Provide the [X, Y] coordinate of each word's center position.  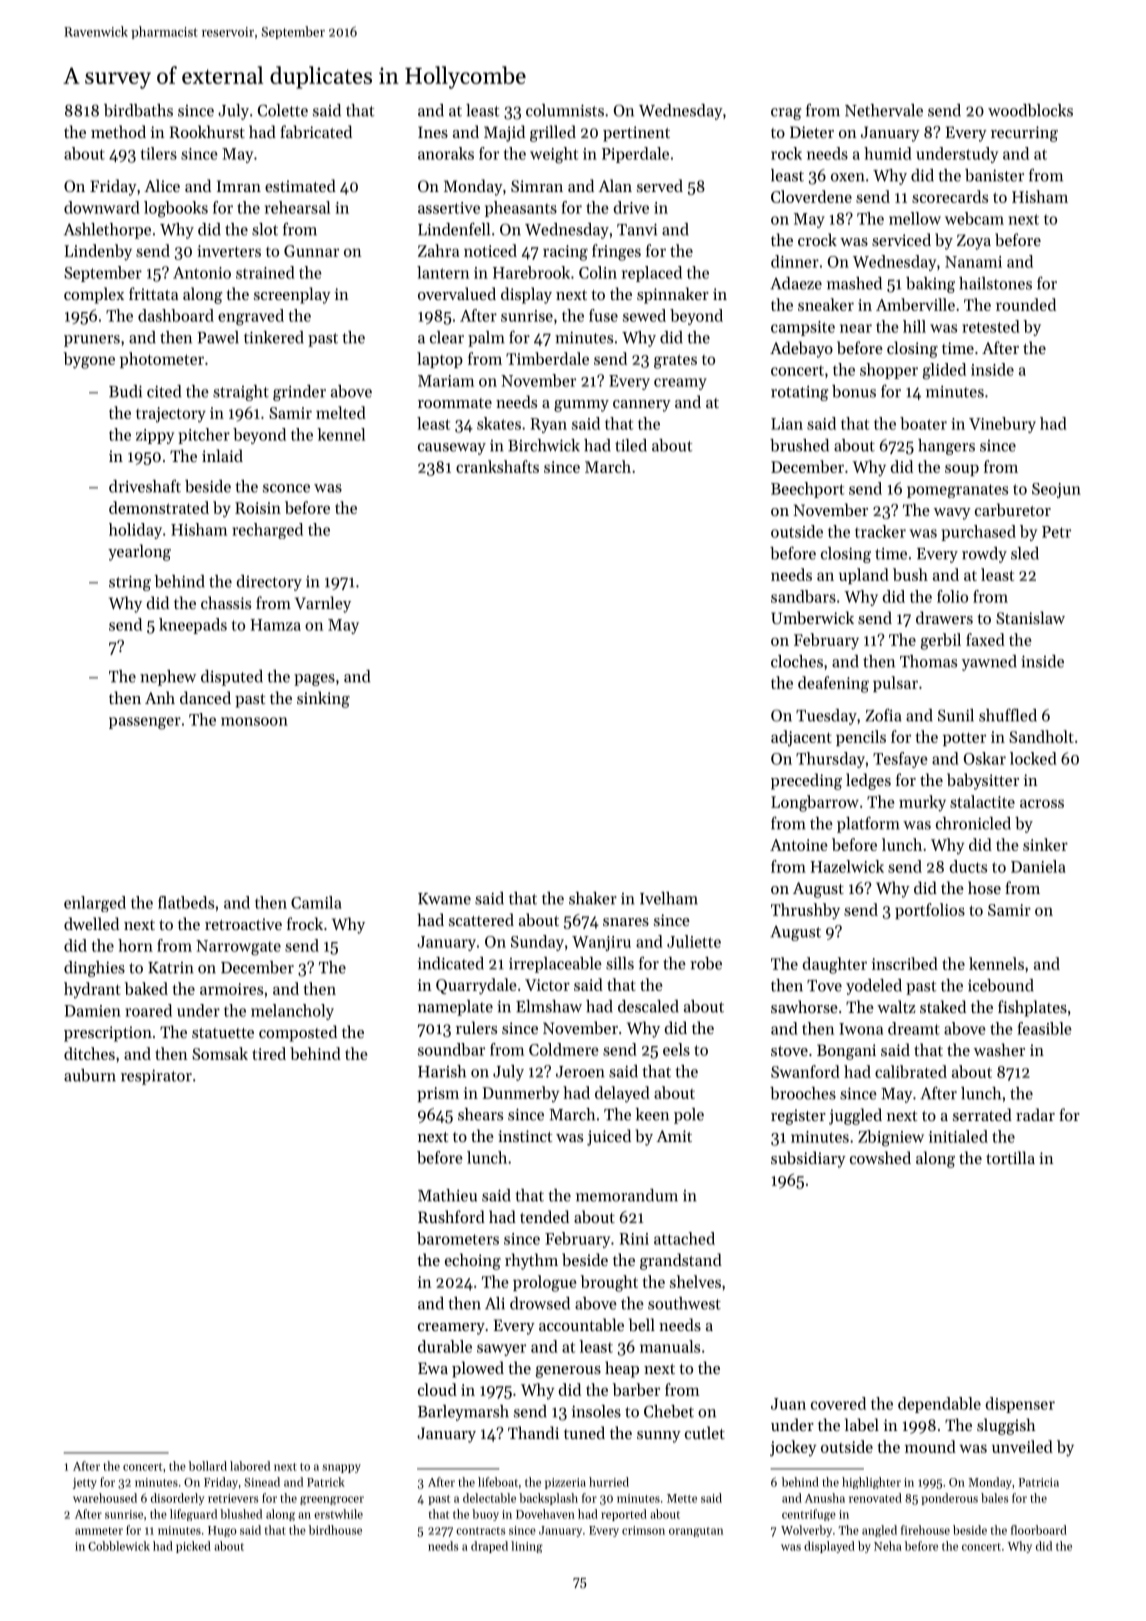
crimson [643, 1530]
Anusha [825, 1498]
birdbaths [138, 110]
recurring [1024, 134]
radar [1035, 1114]
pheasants [521, 209]
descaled [648, 1006]
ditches [89, 1053]
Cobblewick [119, 1546]
